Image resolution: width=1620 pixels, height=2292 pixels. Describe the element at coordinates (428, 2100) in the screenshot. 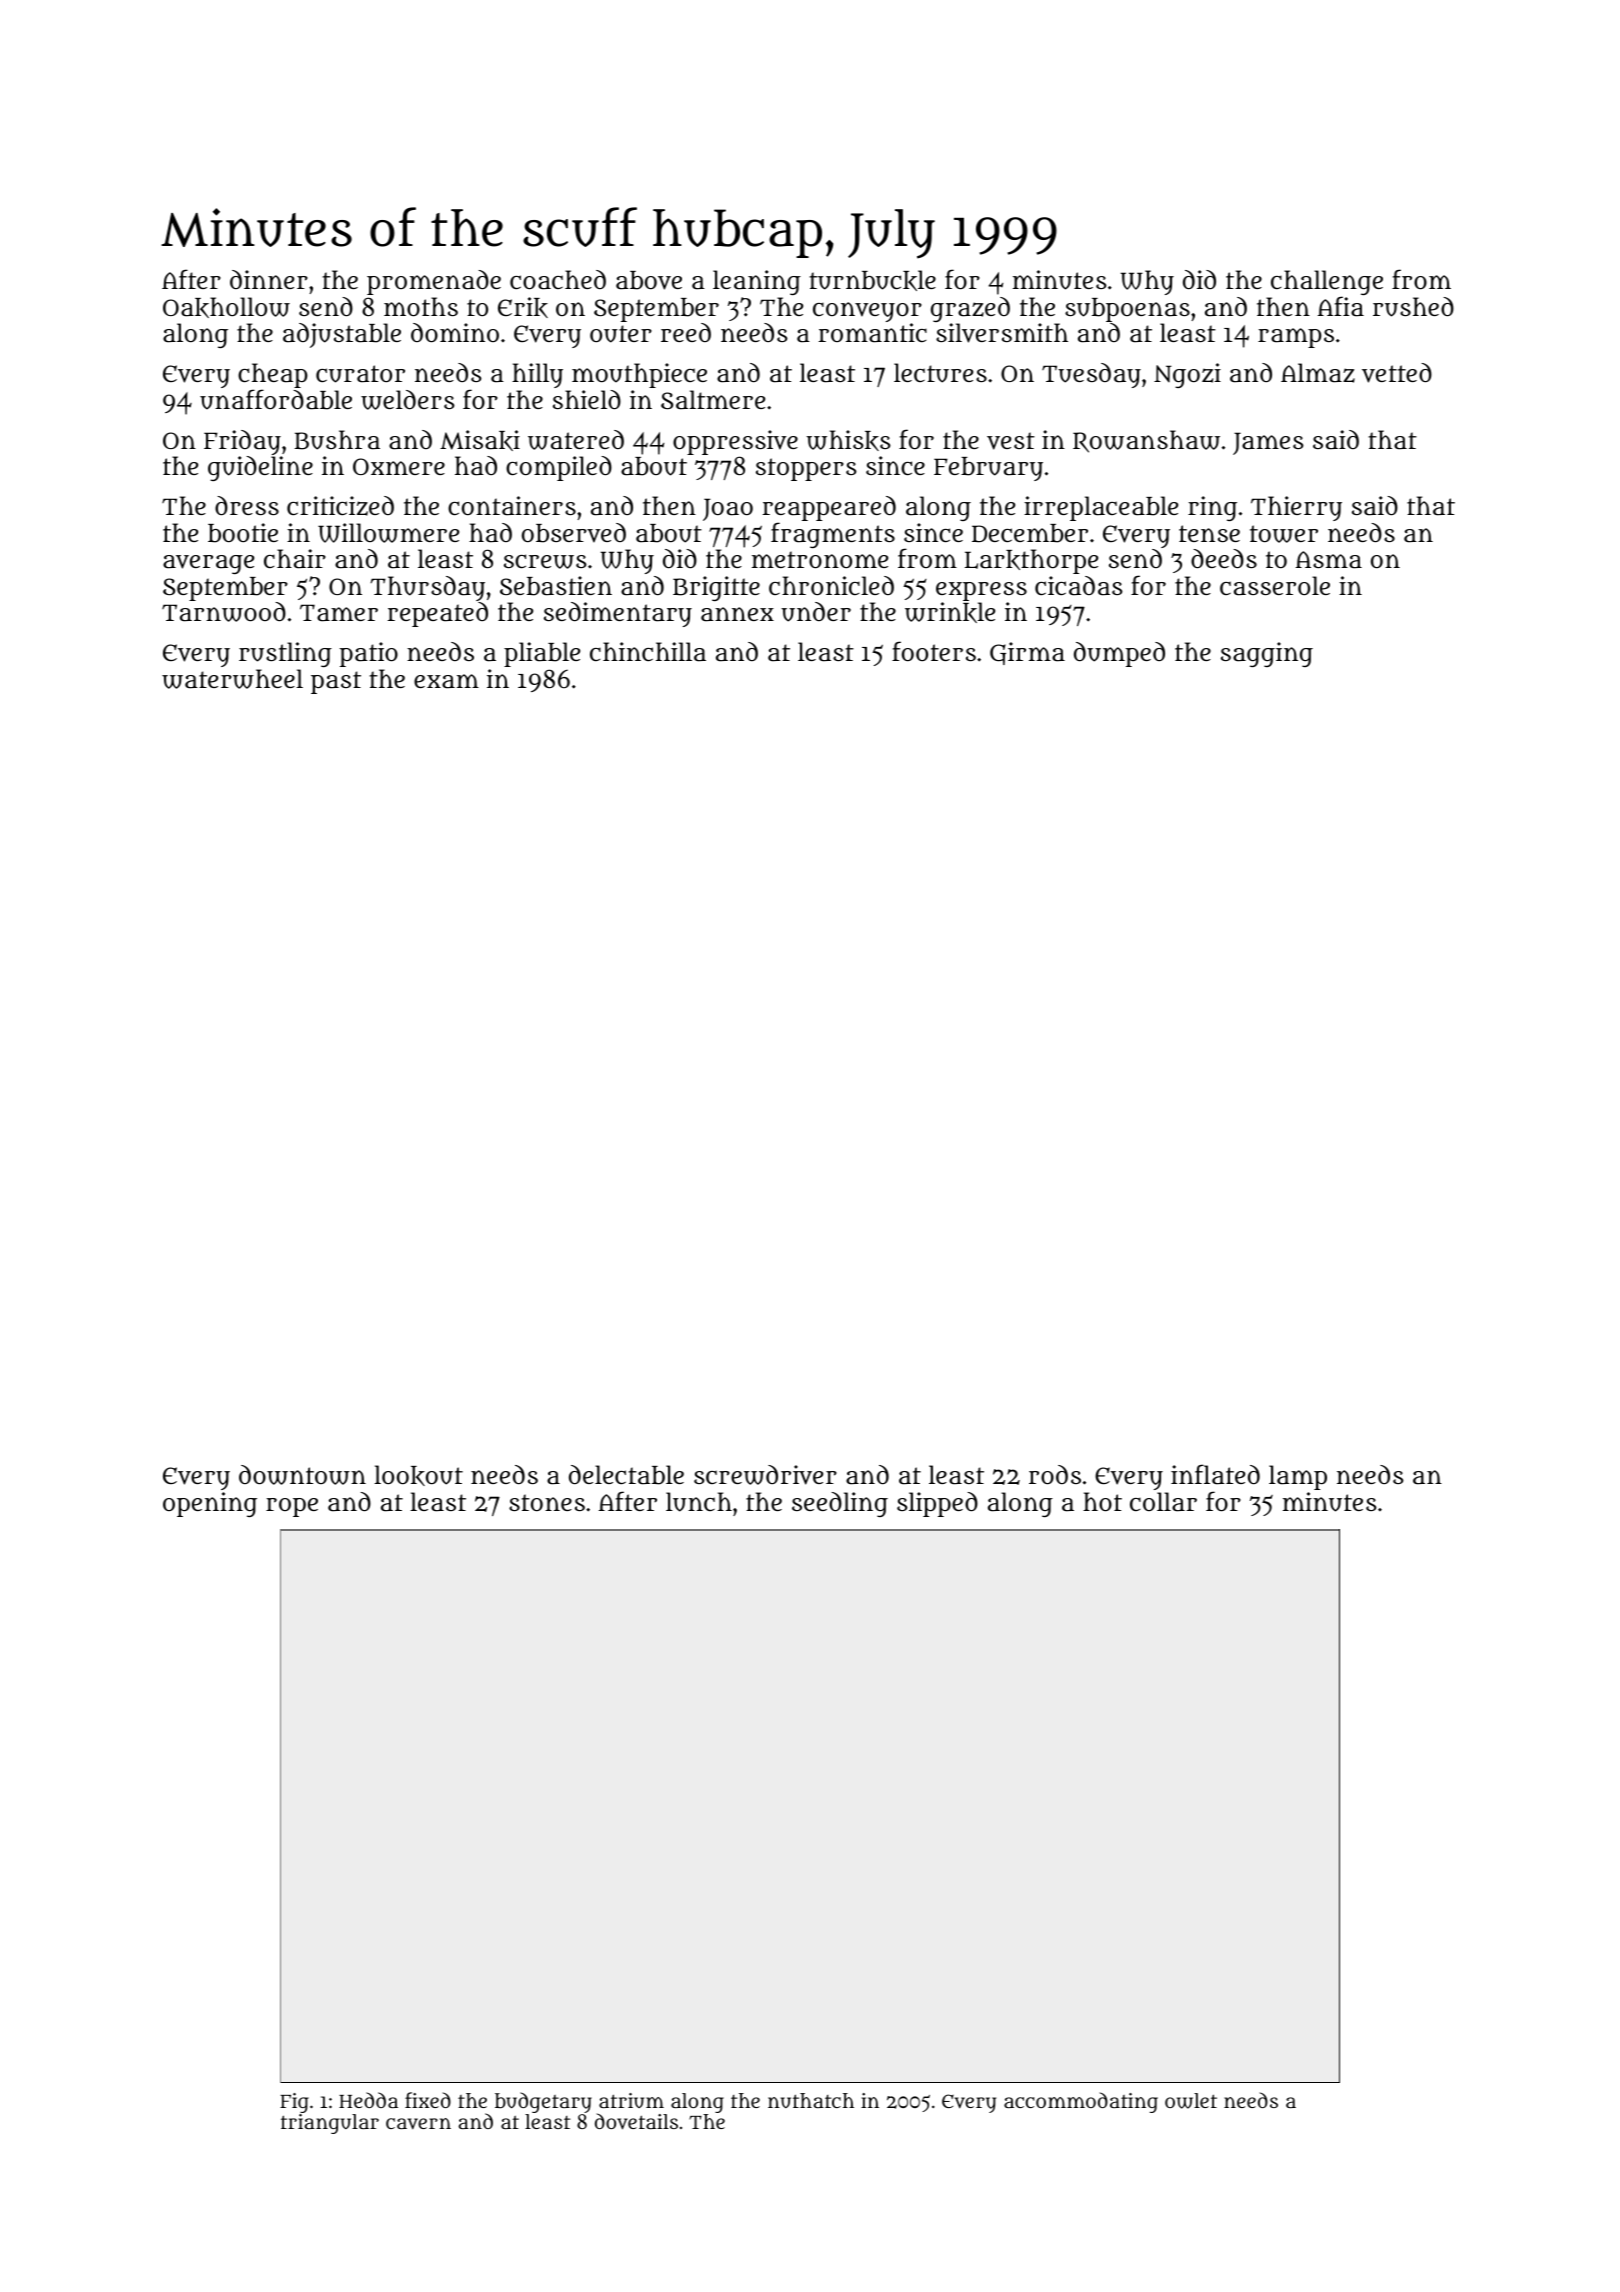

I see `fixed` at that location.
